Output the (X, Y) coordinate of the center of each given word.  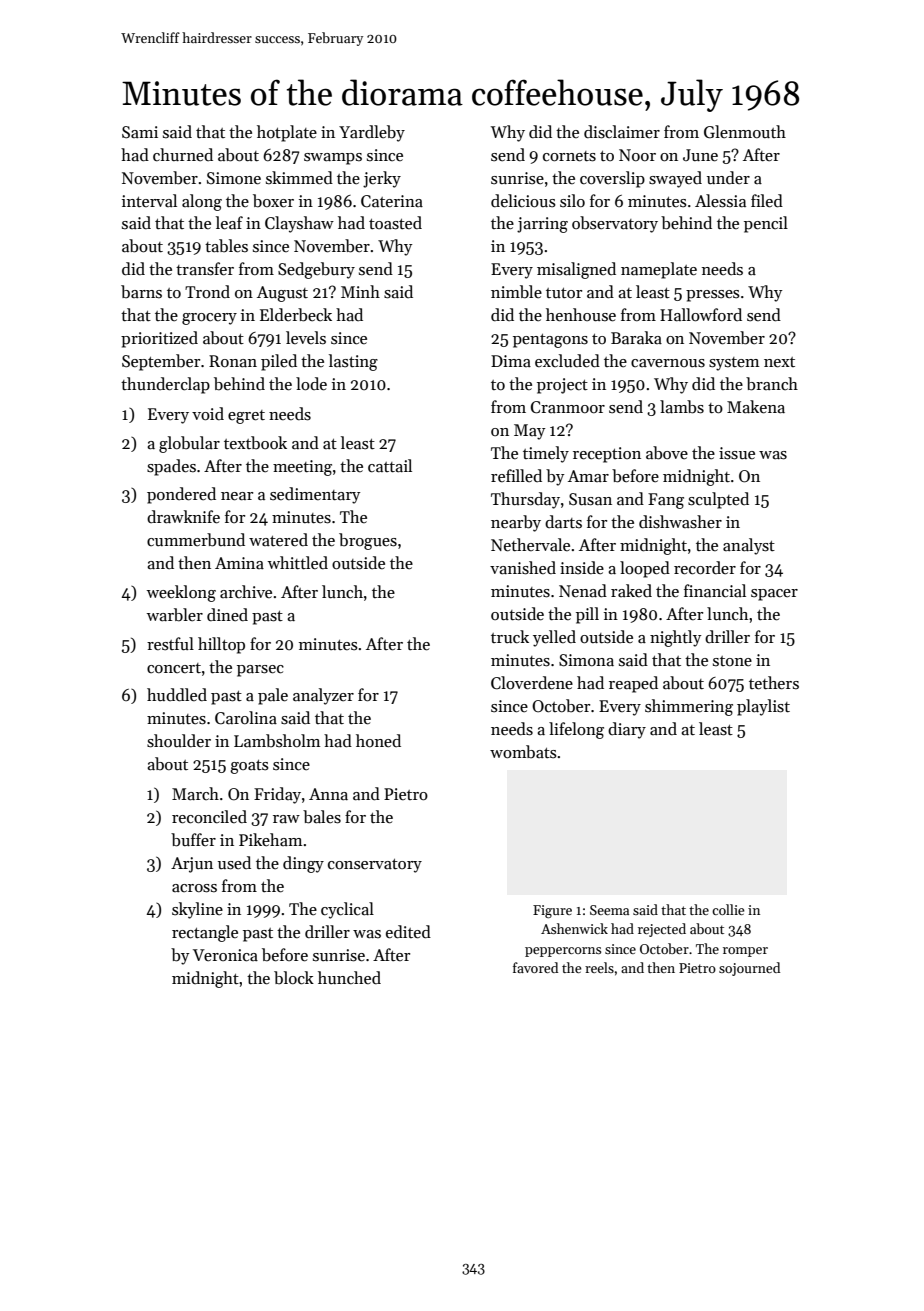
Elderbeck (296, 315)
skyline (197, 910)
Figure (552, 911)
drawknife (183, 517)
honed (378, 741)
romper (745, 952)
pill (587, 615)
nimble (516, 292)
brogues (368, 541)
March (195, 794)
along (202, 202)
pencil (766, 224)
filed (767, 201)
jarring (542, 225)
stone (732, 661)
